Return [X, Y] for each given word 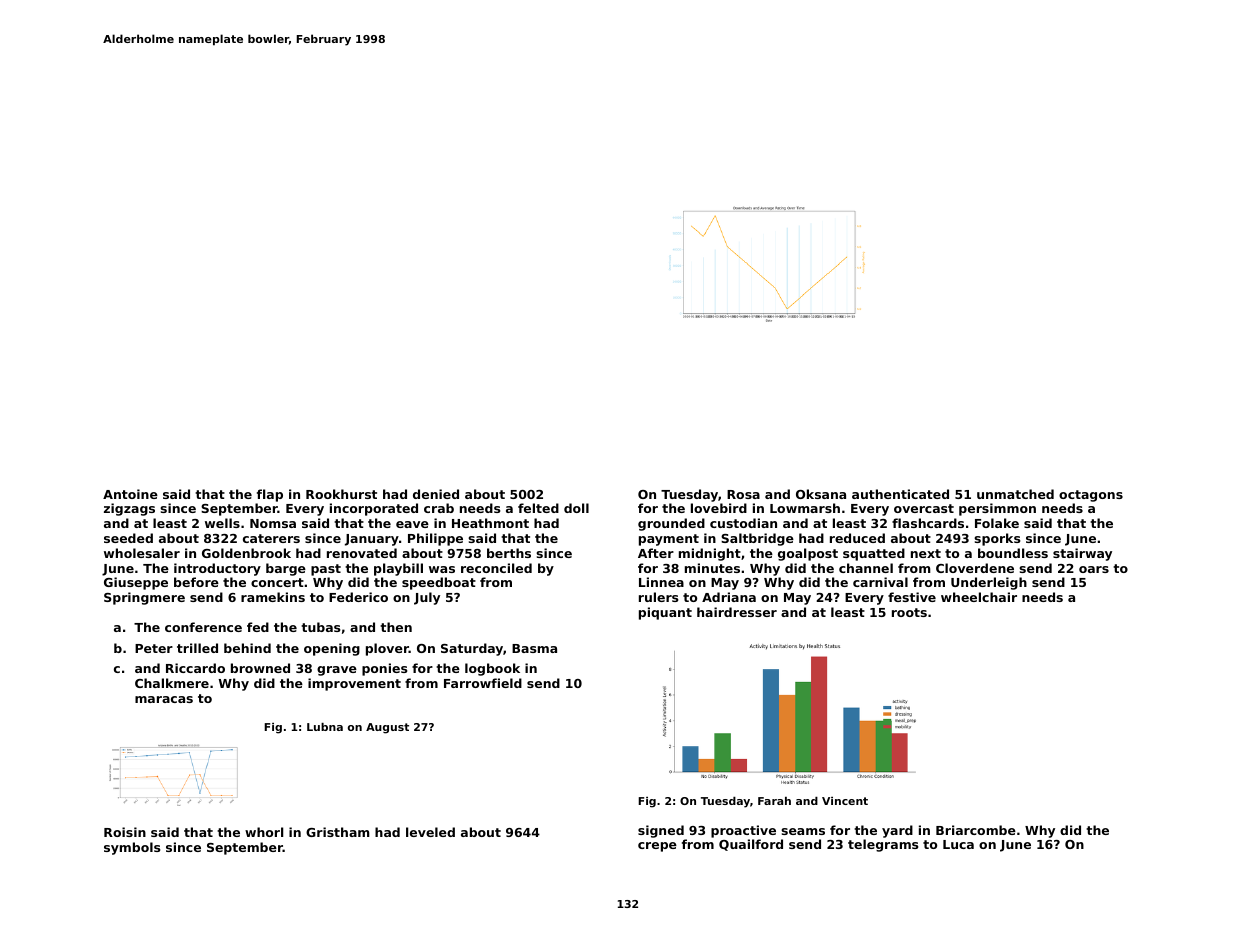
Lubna [325, 727]
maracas [164, 699]
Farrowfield [483, 683]
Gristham [338, 832]
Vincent [845, 801]
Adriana [729, 597]
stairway [1082, 554]
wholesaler [142, 553]
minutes [712, 568]
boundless [1013, 553]
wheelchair [979, 597]
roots [909, 612]
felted [538, 508]
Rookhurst [341, 494]
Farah [774, 801]
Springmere [144, 598]
